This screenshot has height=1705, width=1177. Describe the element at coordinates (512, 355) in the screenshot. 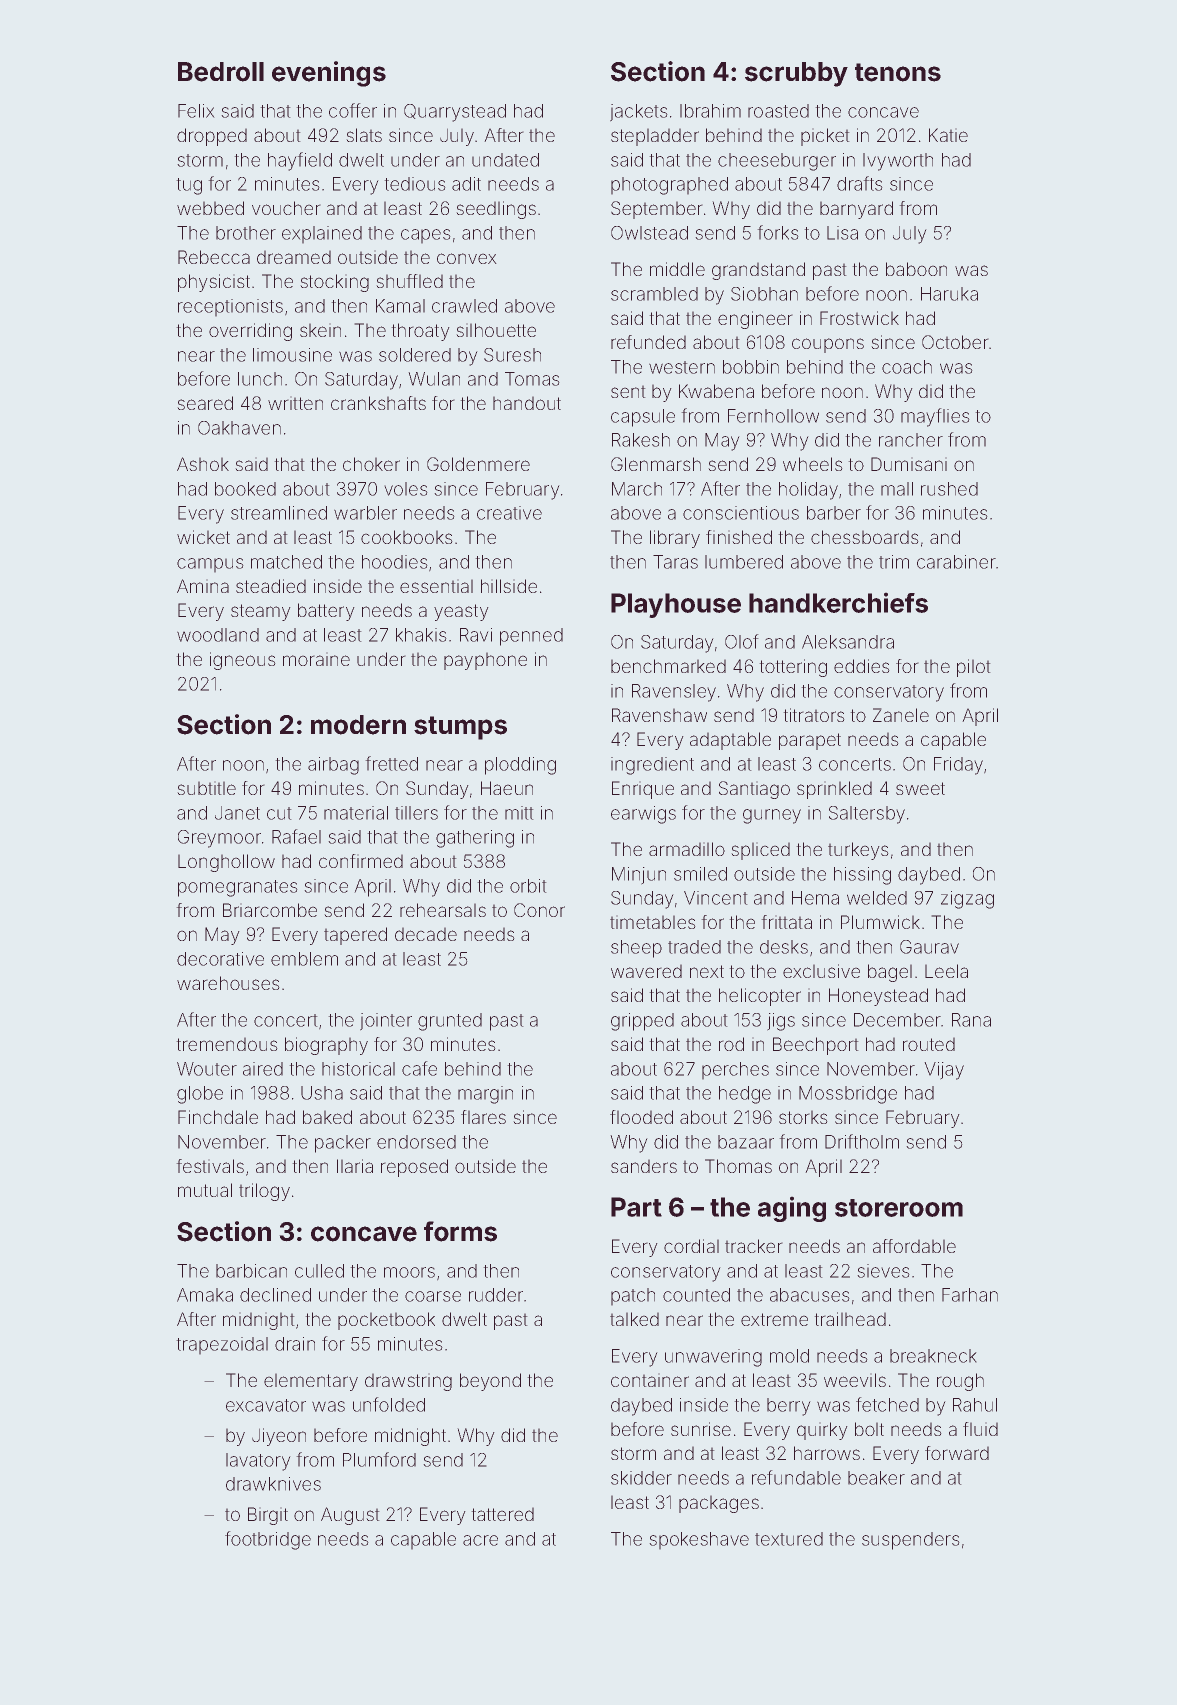

I see `Suresh` at that location.
